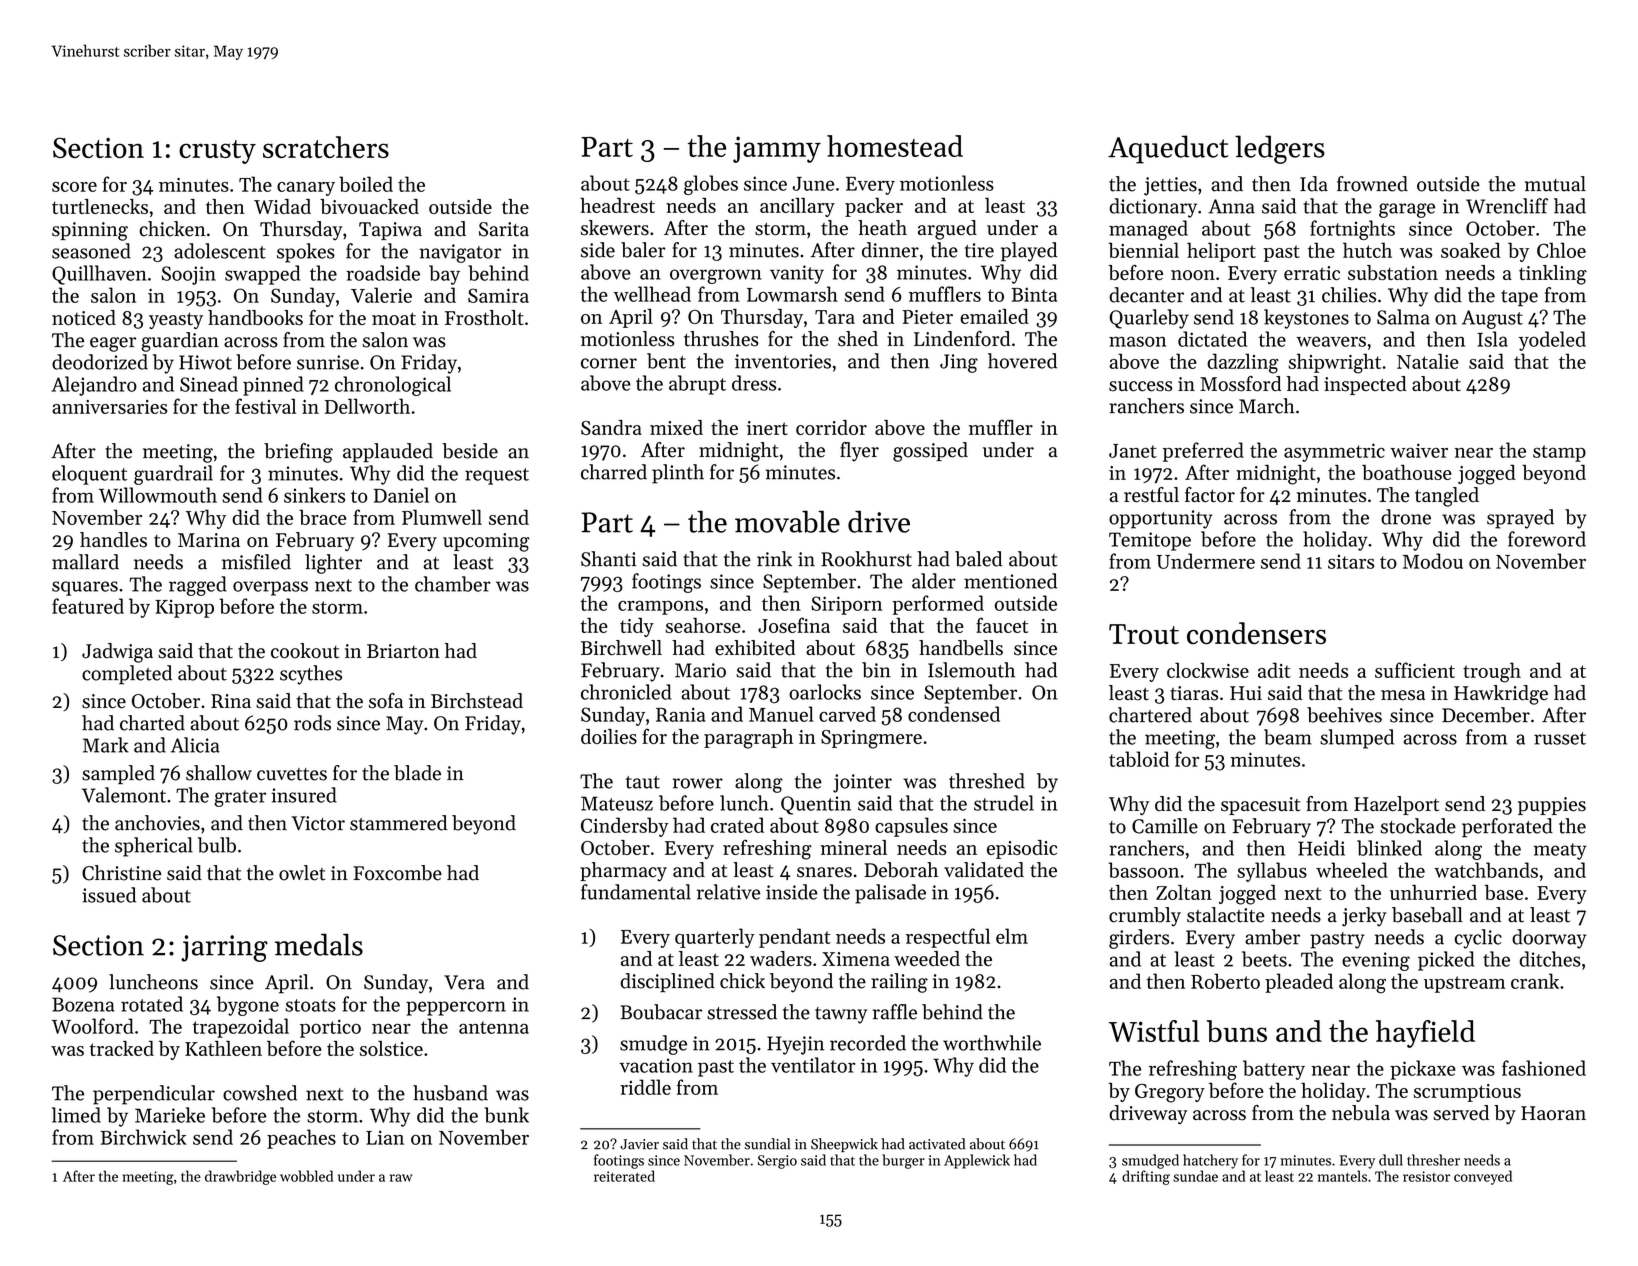  What do you see at coordinates (83, 1004) in the screenshot?
I see `Bozena` at bounding box center [83, 1004].
